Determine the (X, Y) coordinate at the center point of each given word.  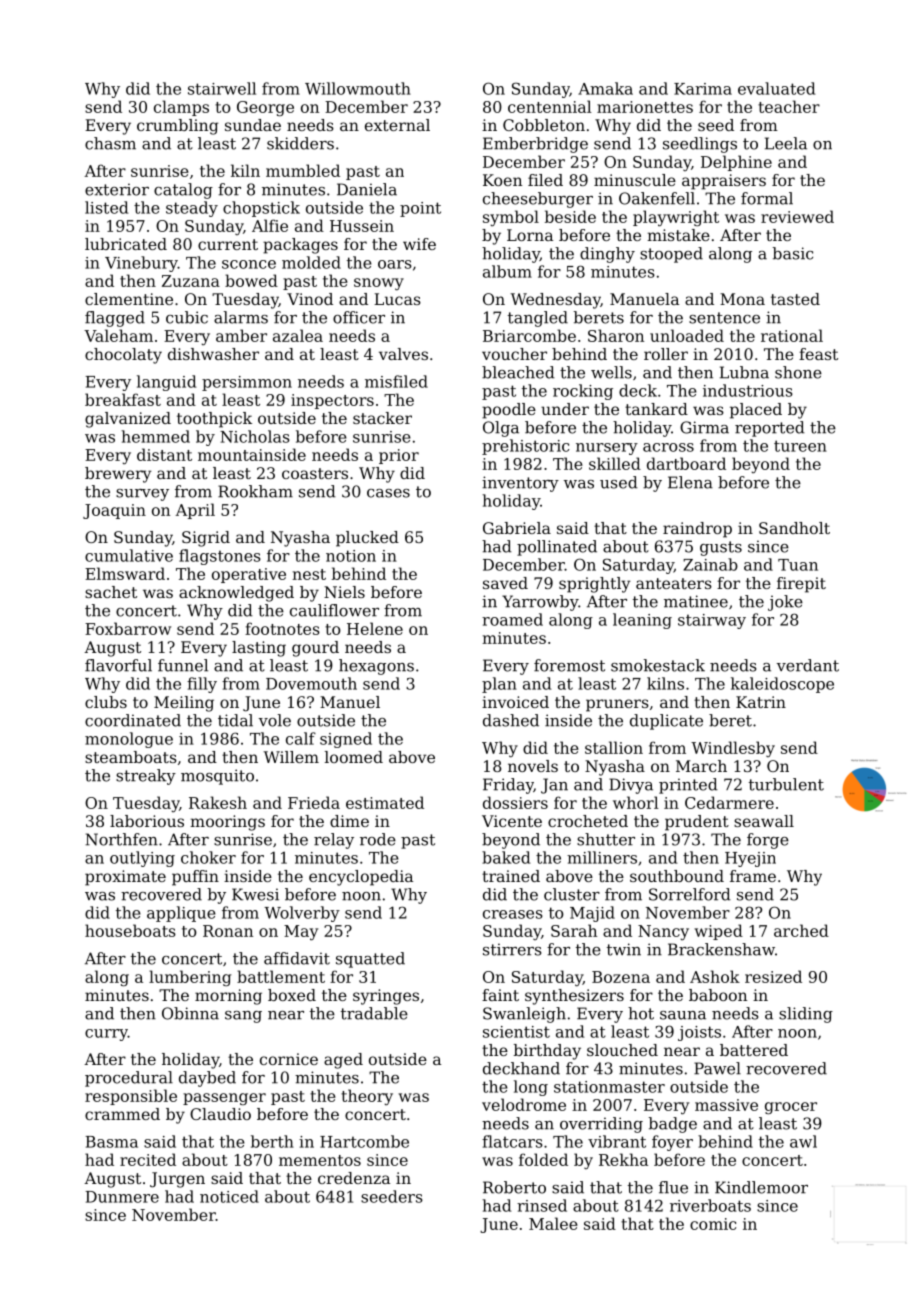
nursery (607, 449)
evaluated (776, 88)
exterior (117, 189)
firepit (801, 585)
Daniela (367, 189)
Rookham (255, 491)
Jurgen (177, 1180)
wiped (718, 932)
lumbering (190, 978)
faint (500, 995)
